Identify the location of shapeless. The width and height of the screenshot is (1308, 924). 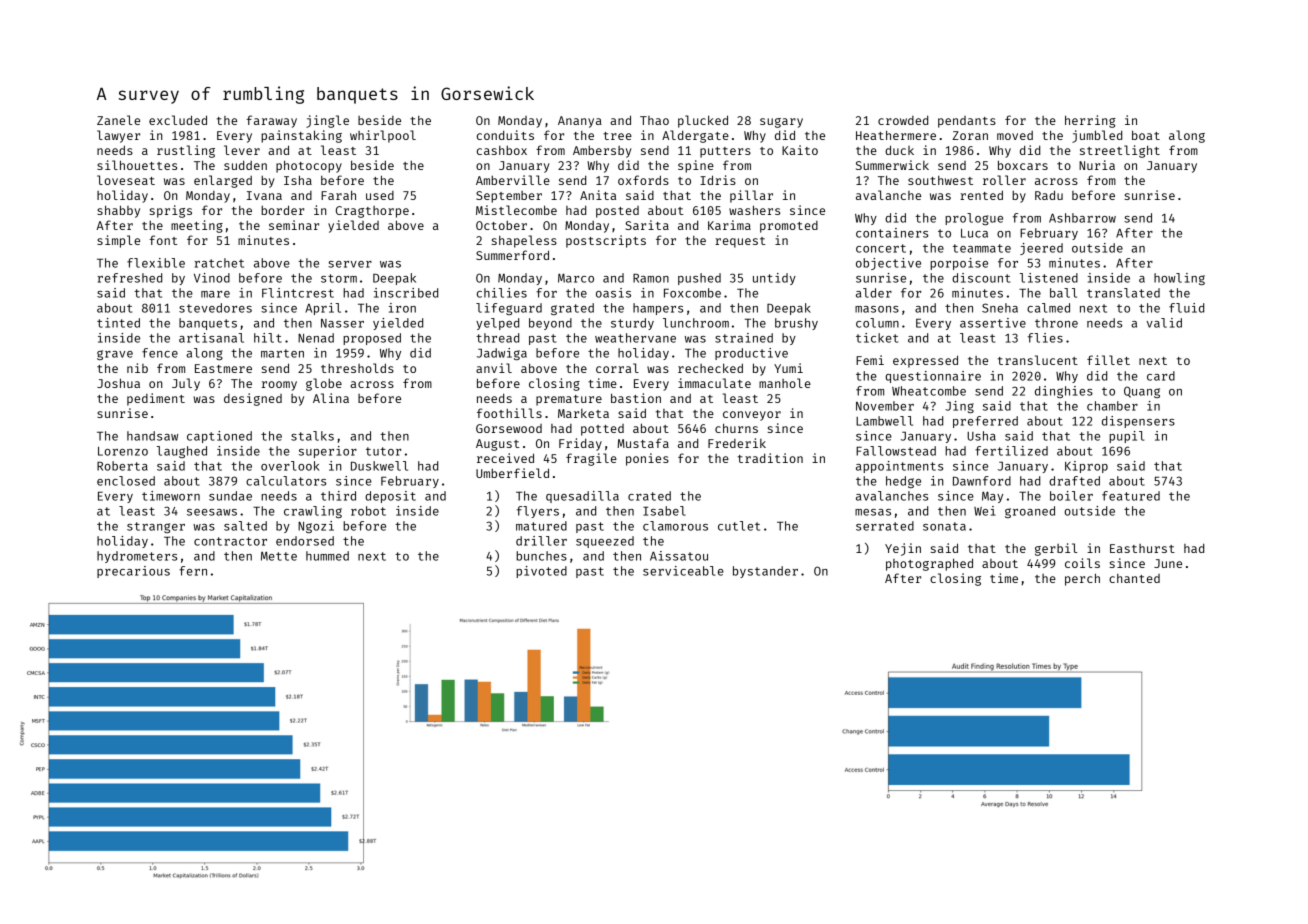
(524, 241).
